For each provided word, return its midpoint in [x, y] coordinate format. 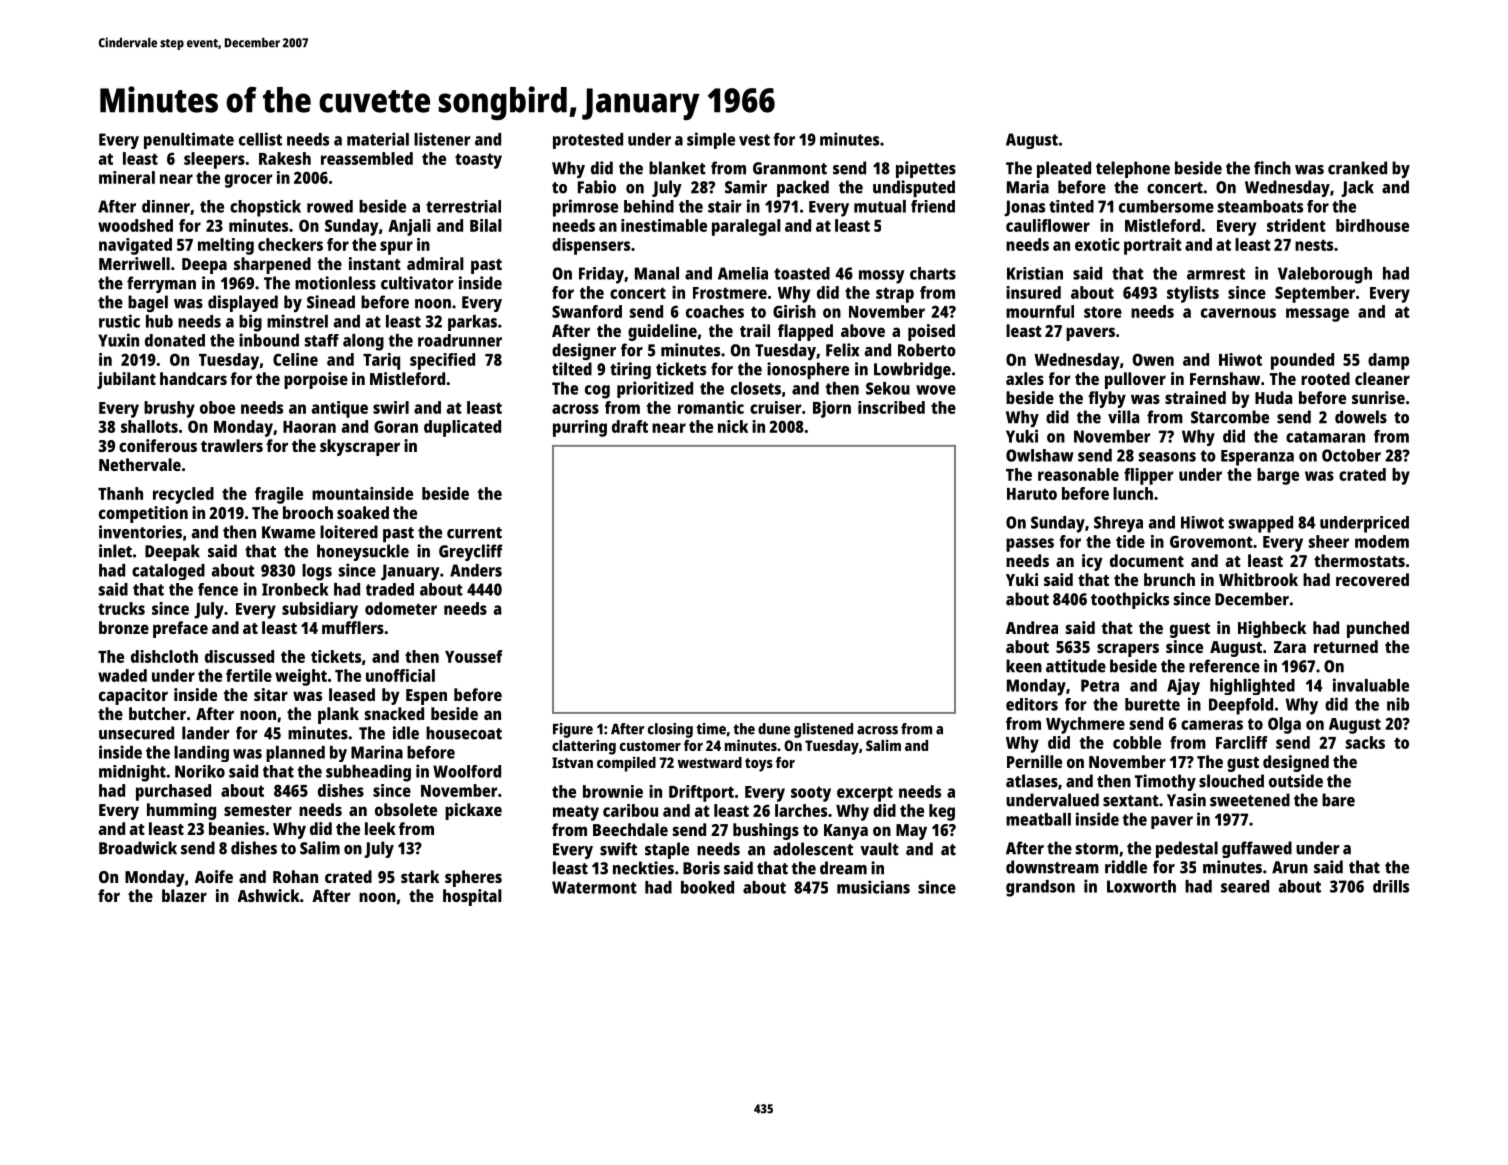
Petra [1100, 685]
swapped [1261, 524]
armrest [1216, 274]
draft [630, 426]
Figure [573, 730]
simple [711, 140]
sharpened [272, 265]
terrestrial [463, 206]
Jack [1357, 188]
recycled [183, 495]
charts [933, 273]
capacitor [133, 696]
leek [380, 828]
